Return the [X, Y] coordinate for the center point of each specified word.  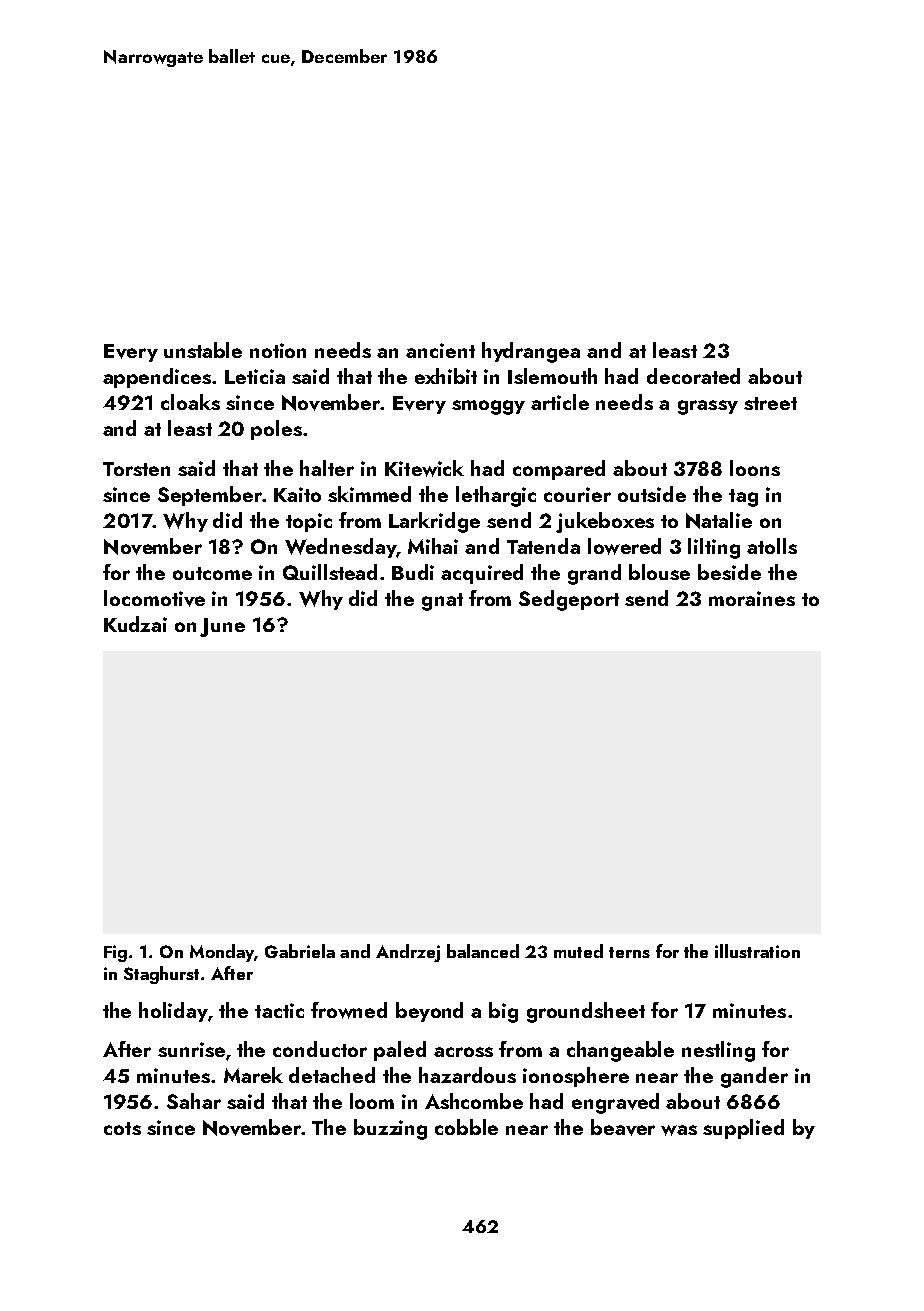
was [679, 1130]
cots [122, 1128]
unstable [203, 350]
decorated [693, 376]
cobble [466, 1127]
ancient [440, 350]
